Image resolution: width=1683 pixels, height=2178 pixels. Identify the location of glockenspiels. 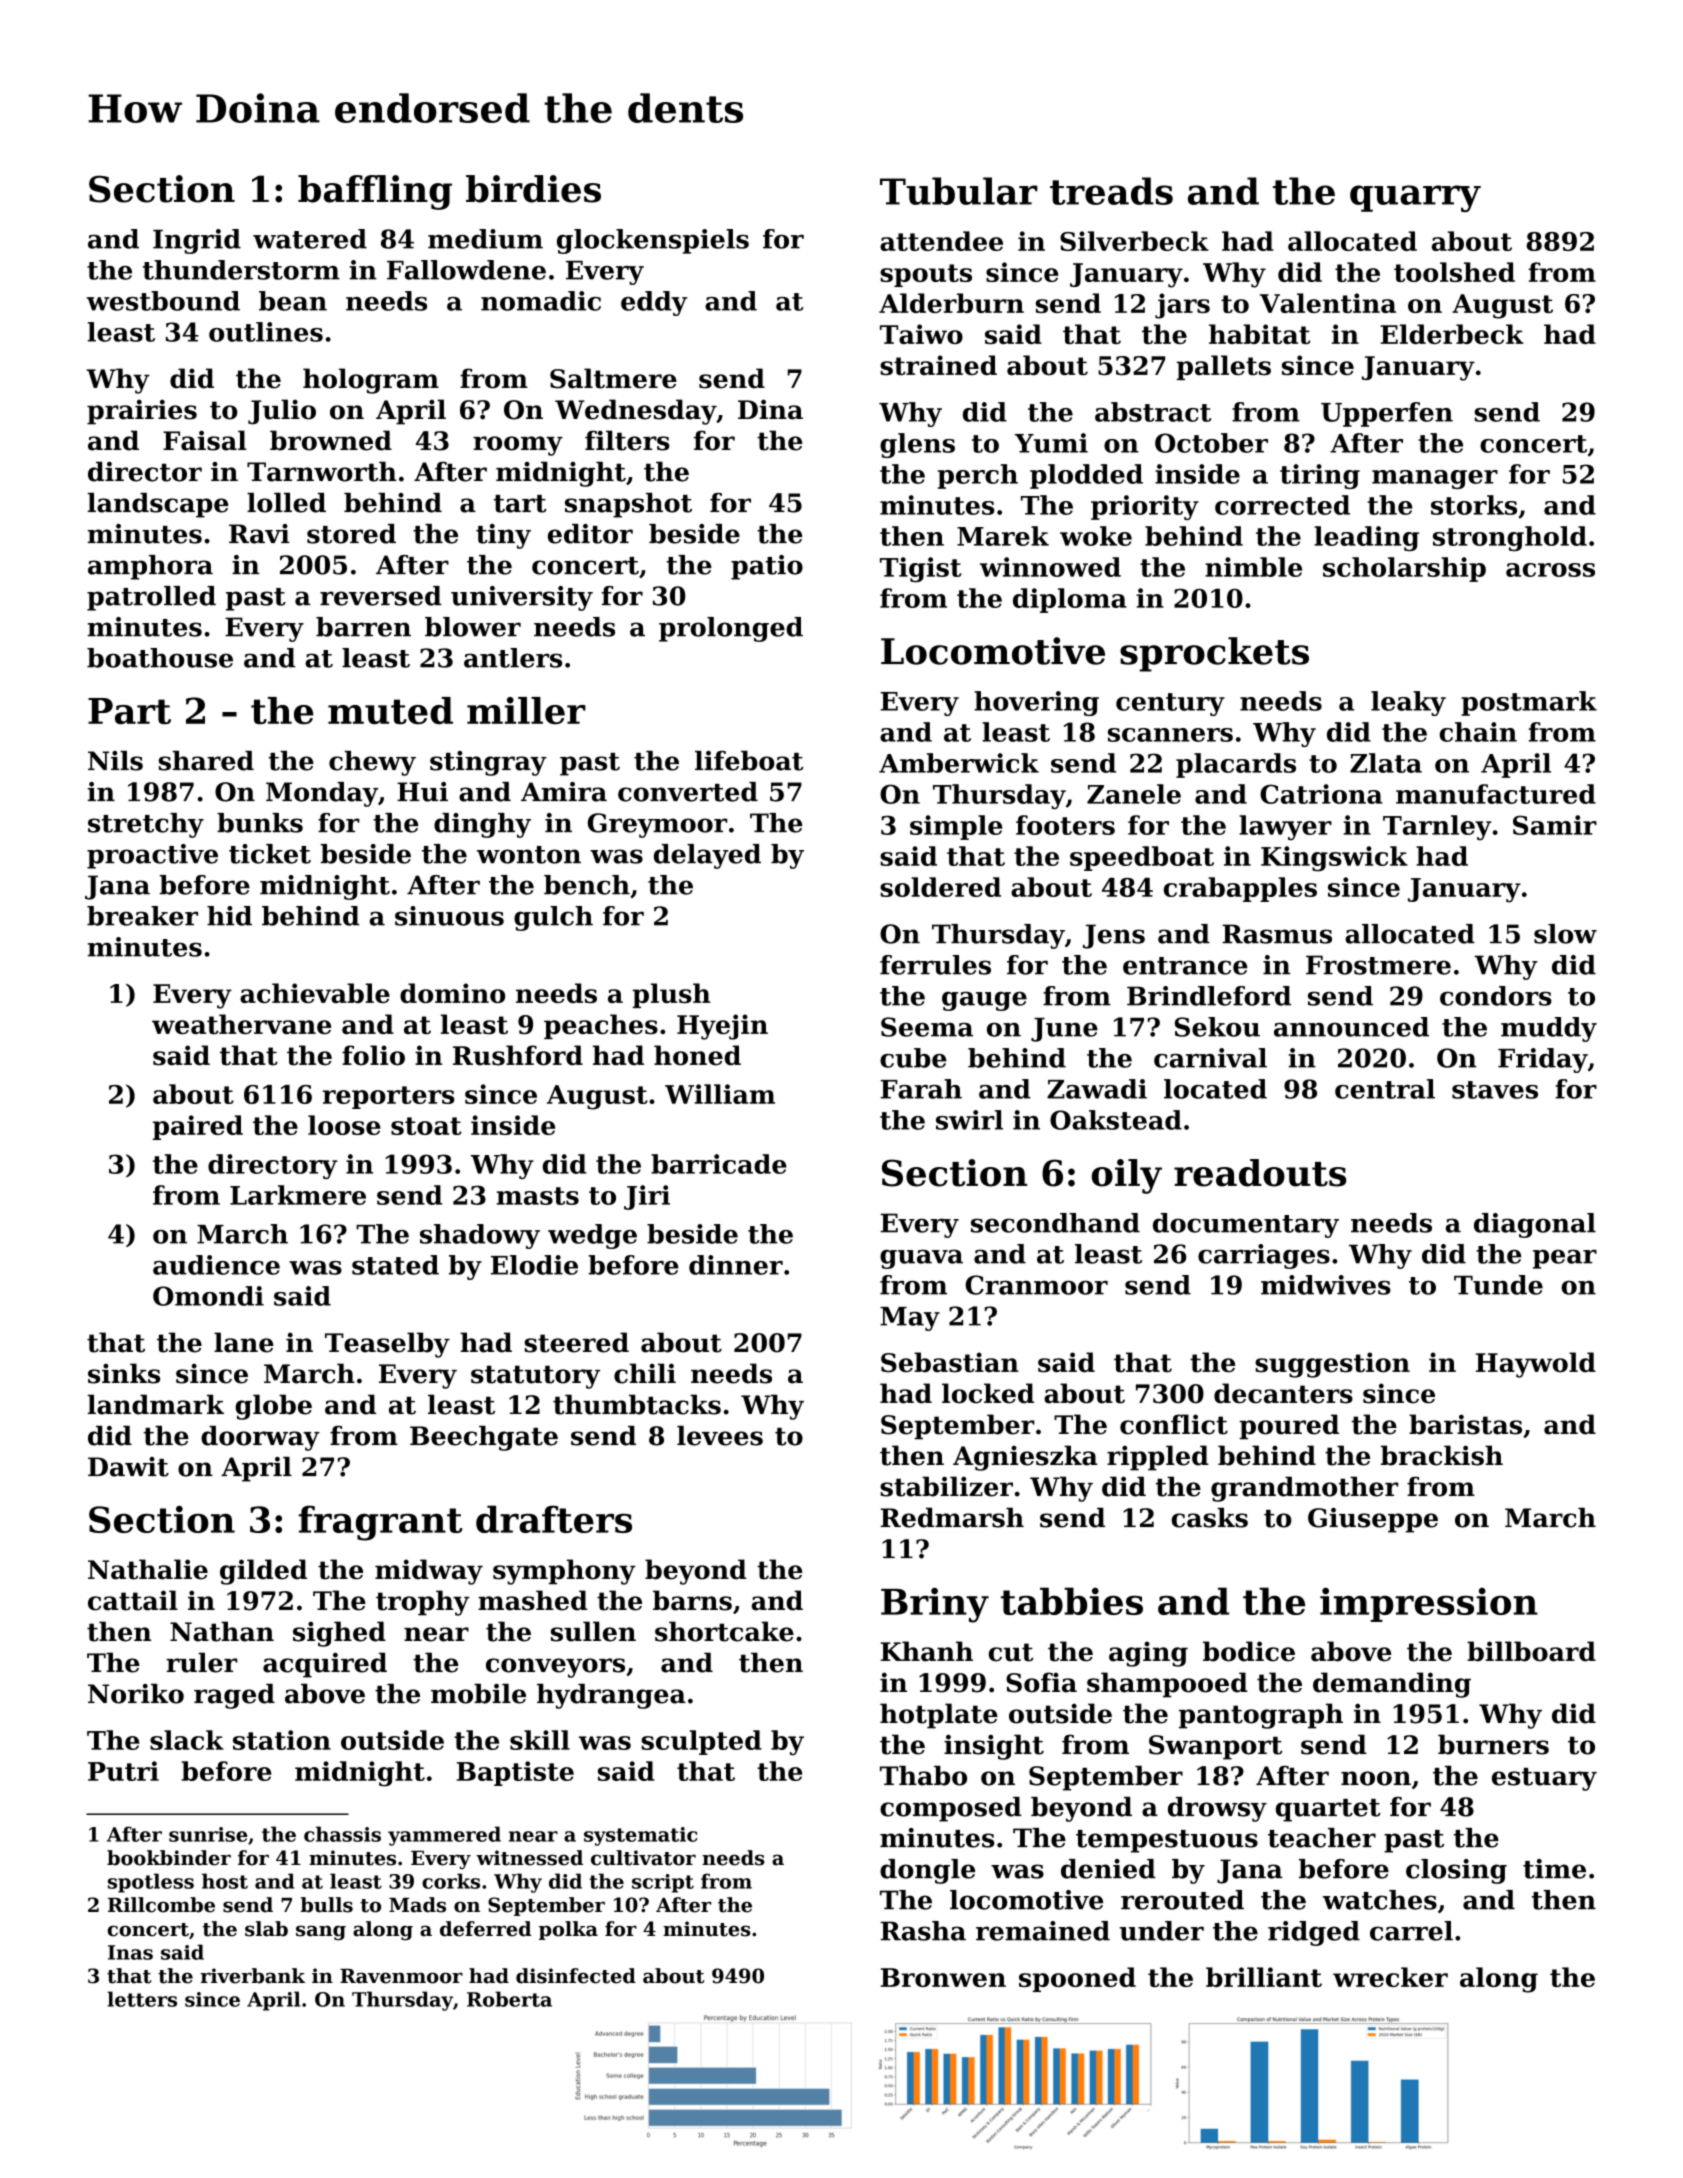
(653, 241).
